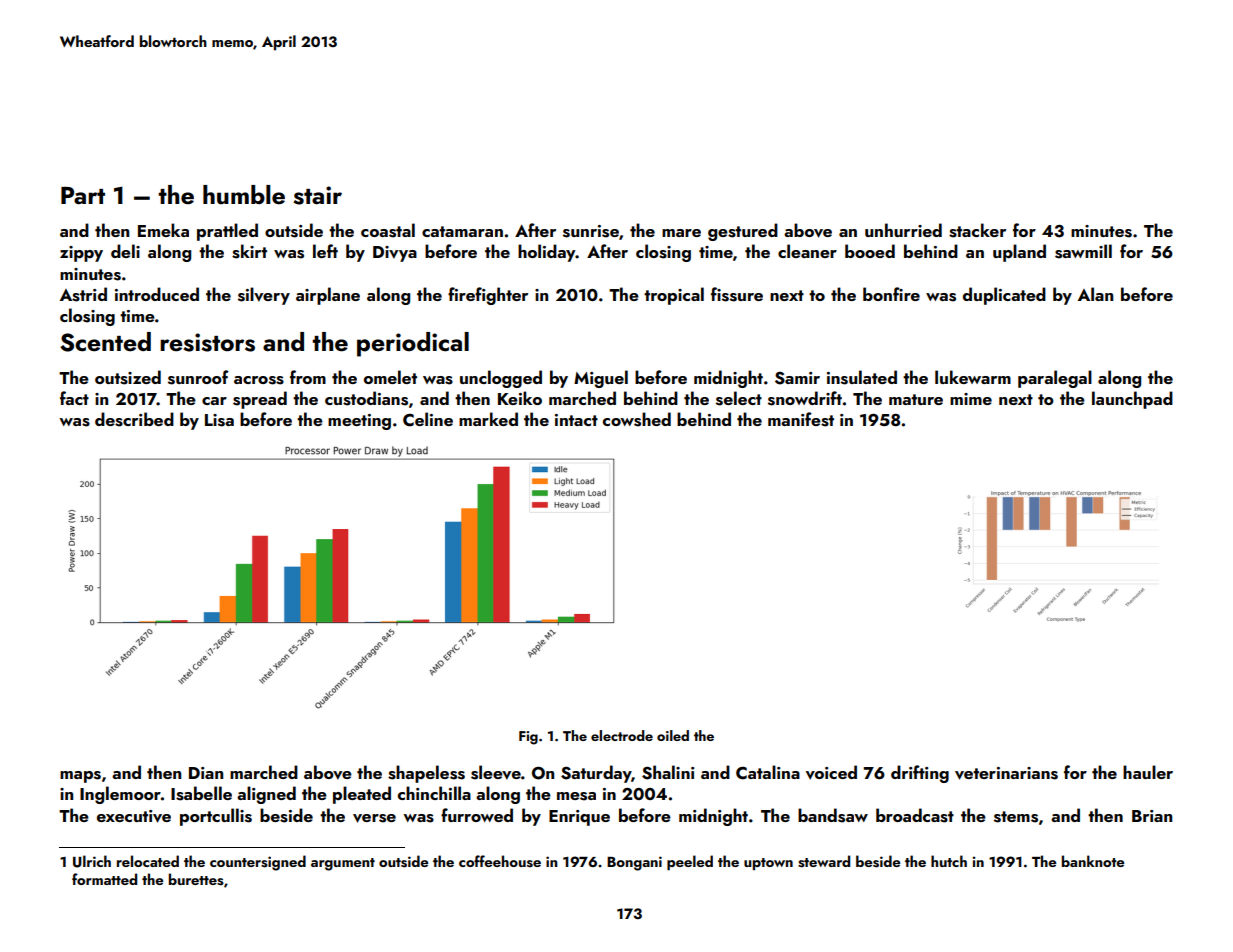  I want to click on launchpad, so click(1132, 400).
